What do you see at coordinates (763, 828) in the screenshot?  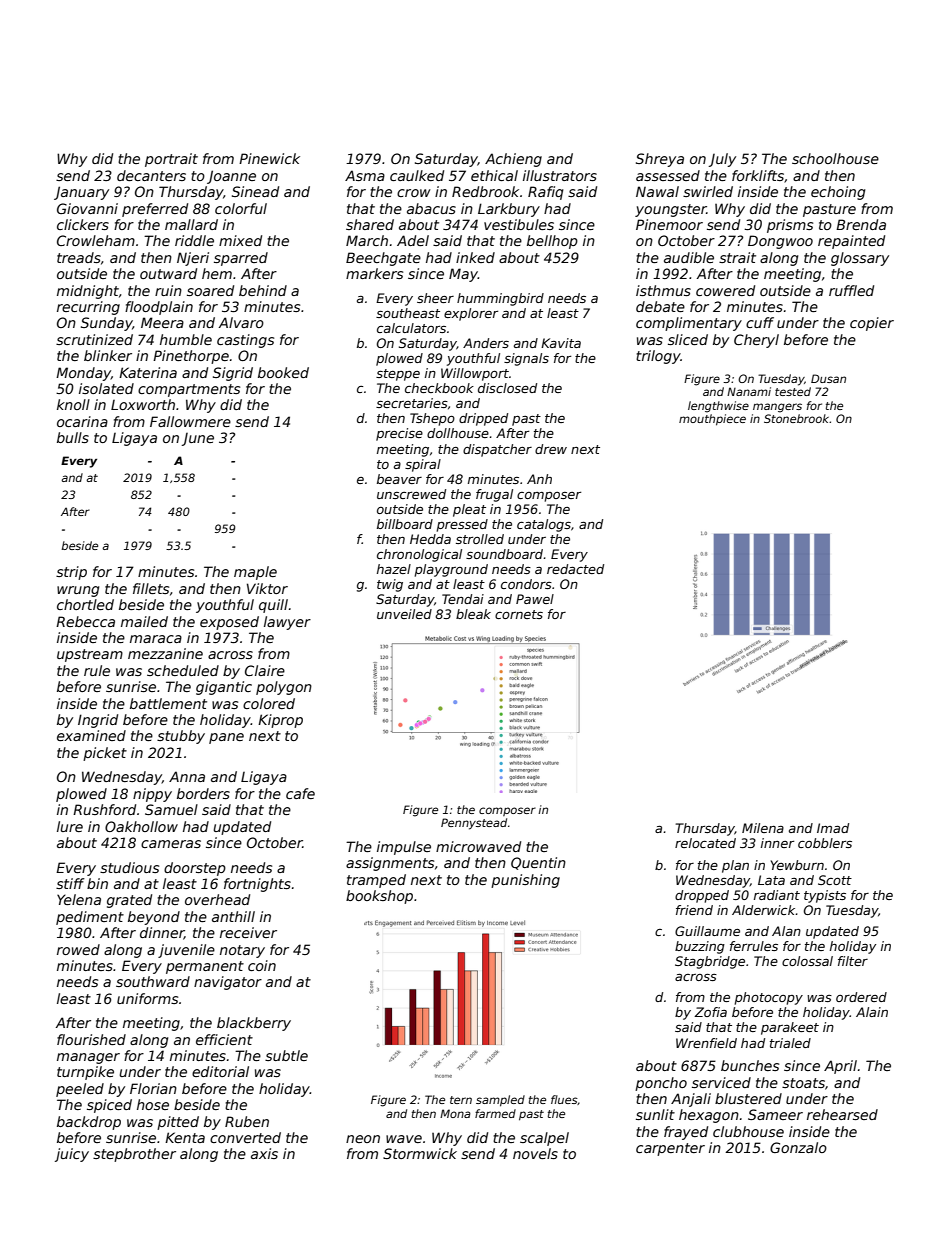 I see `Milena` at bounding box center [763, 828].
